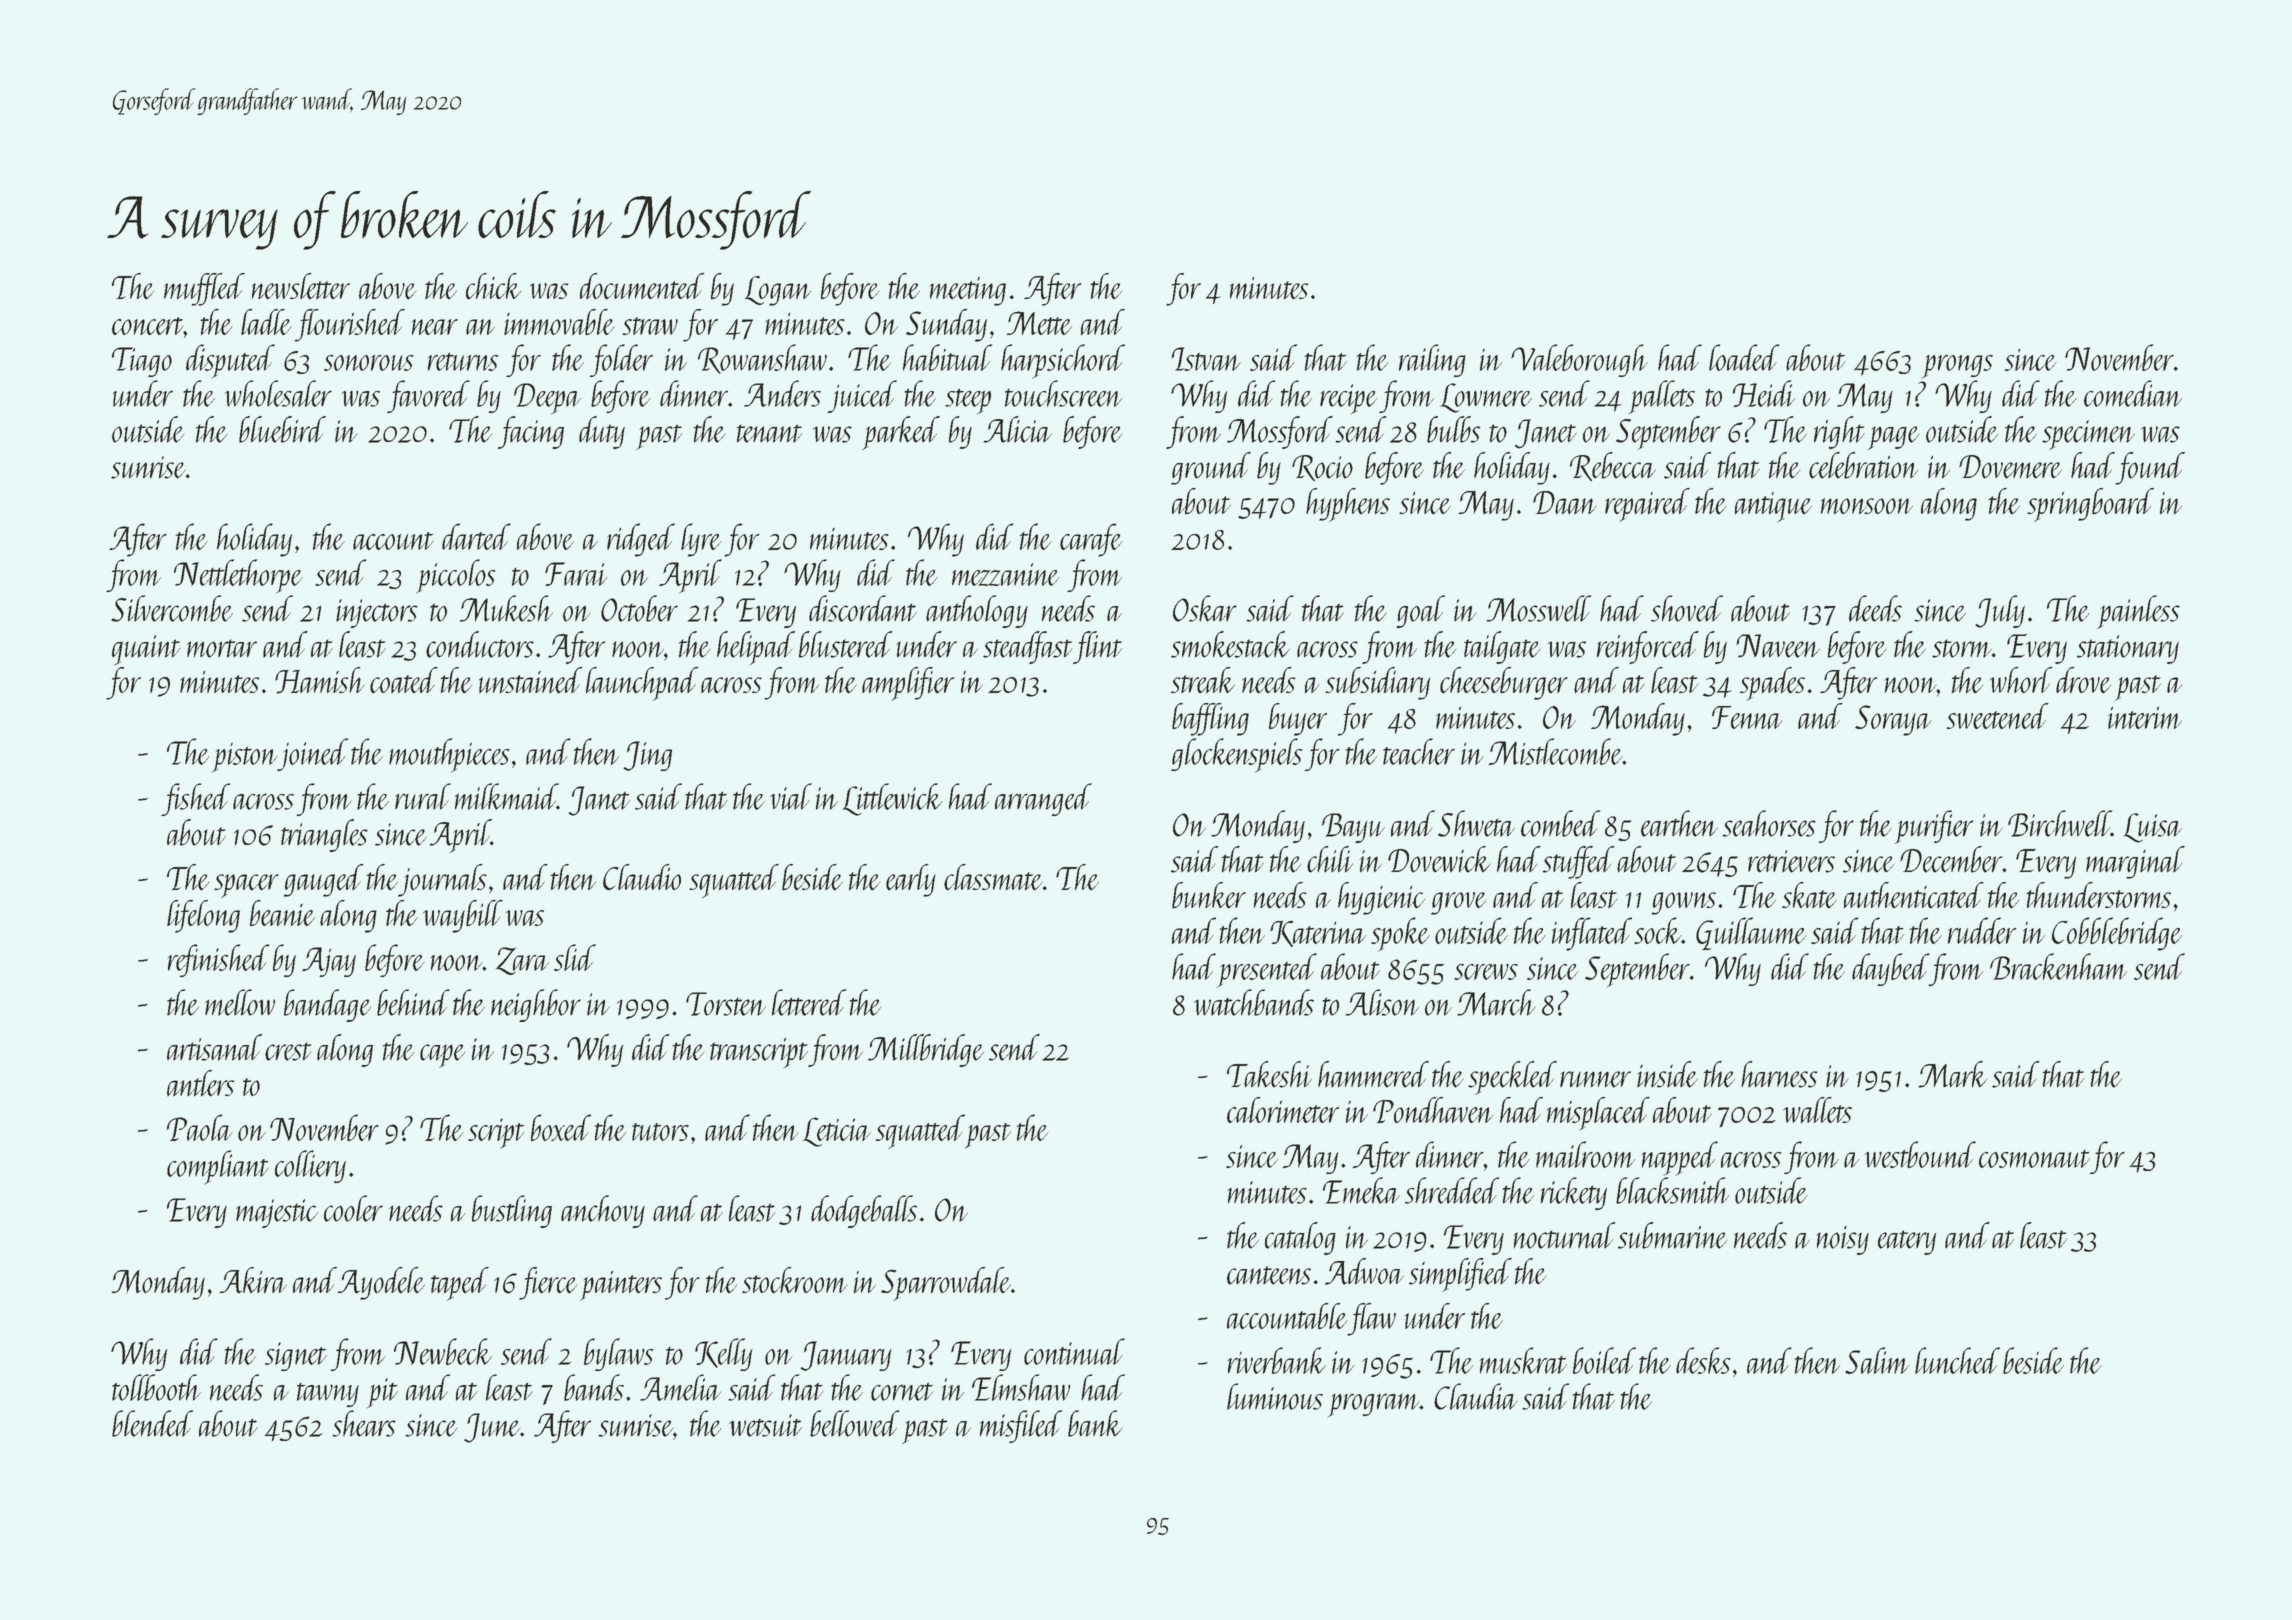 The width and height of the document is (2292, 1620). I want to click on Pondhaven, so click(1433, 1110).
